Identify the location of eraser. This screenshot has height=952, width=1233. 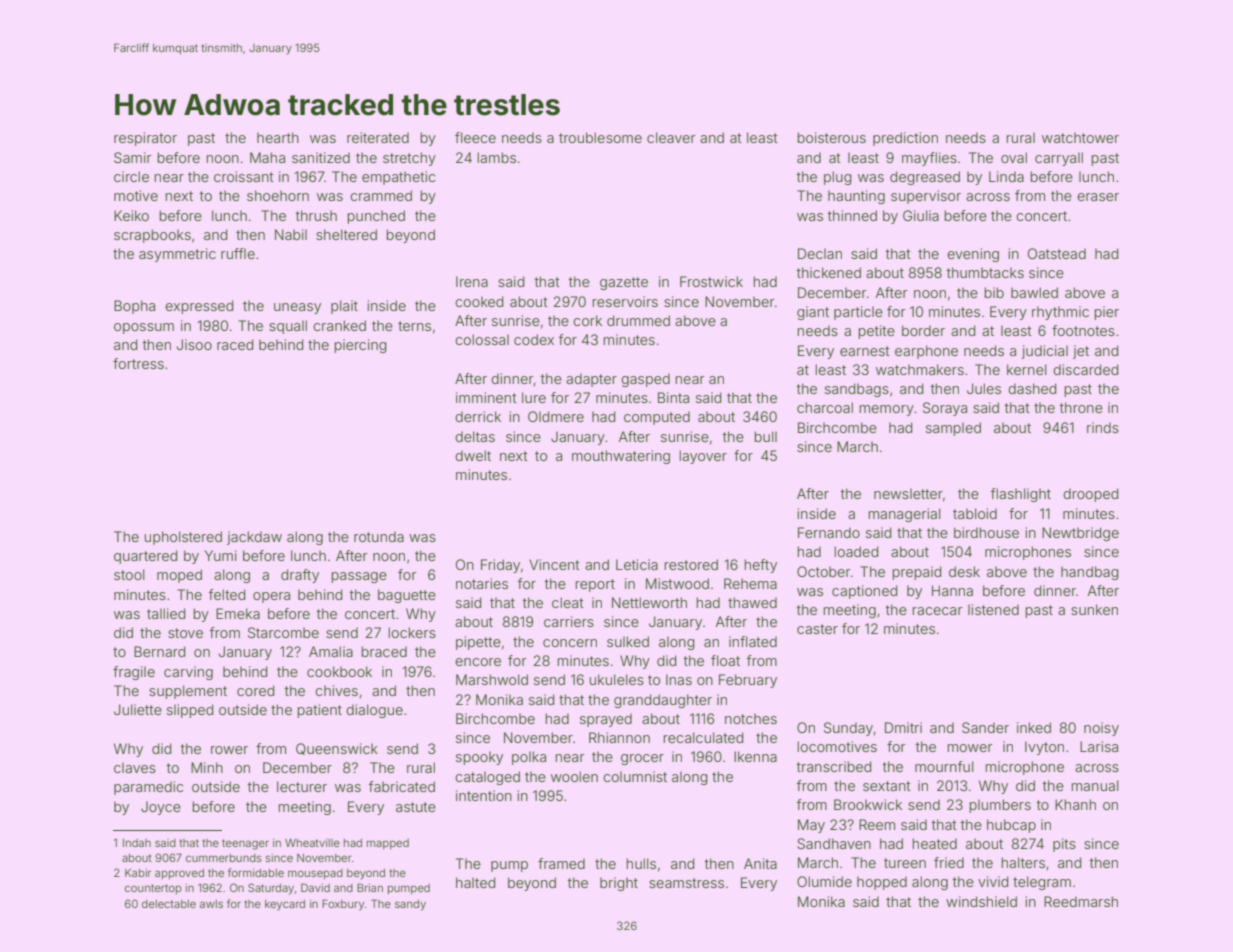
(1098, 197).
